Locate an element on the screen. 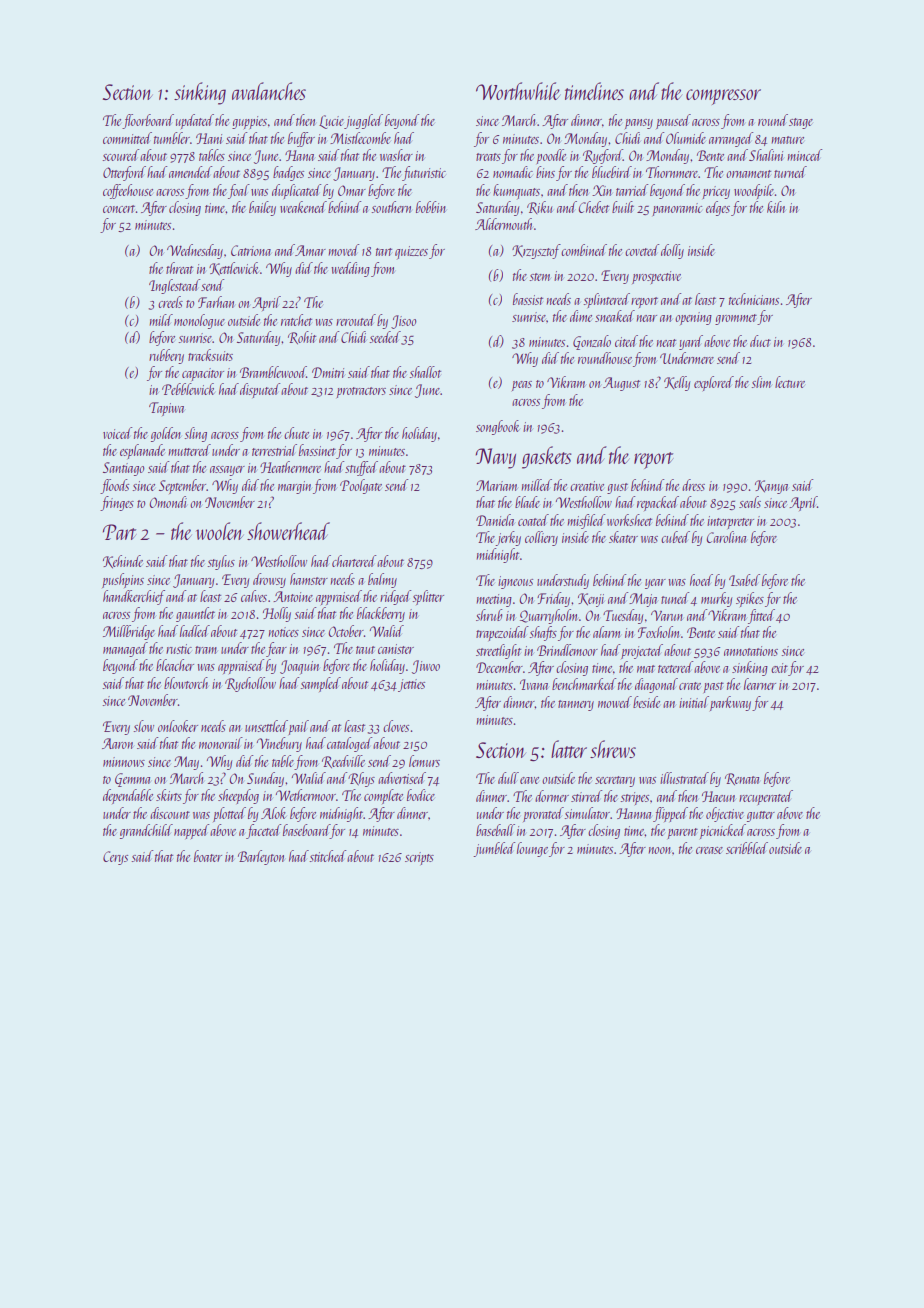 This screenshot has height=1308, width=924. Santiago is located at coordinates (123, 469).
